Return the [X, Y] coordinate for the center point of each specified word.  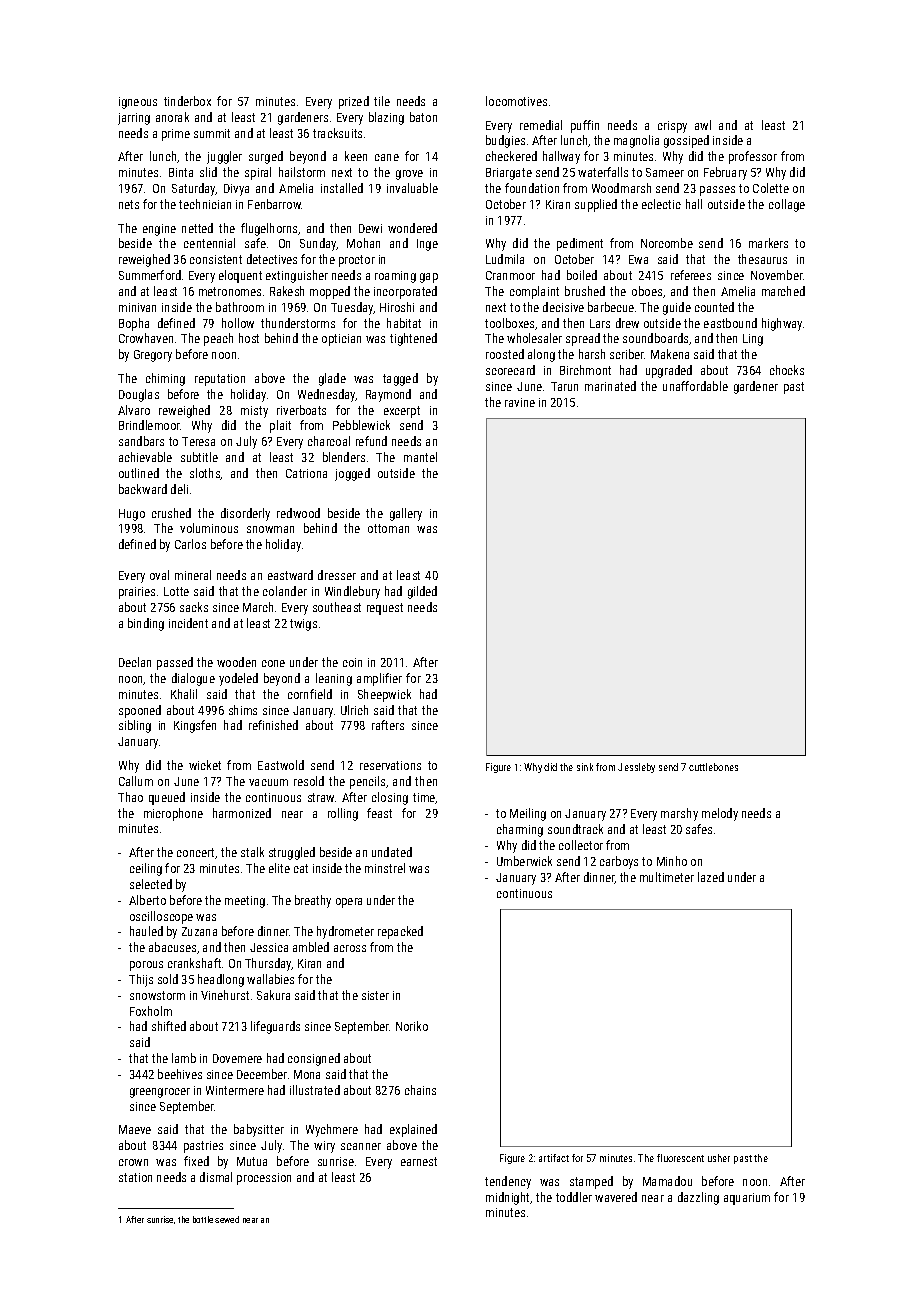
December [262, 1074]
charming [520, 830]
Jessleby [636, 768]
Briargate [509, 174]
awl [703, 125]
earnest [419, 1161]
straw [321, 797]
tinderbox [187, 101]
